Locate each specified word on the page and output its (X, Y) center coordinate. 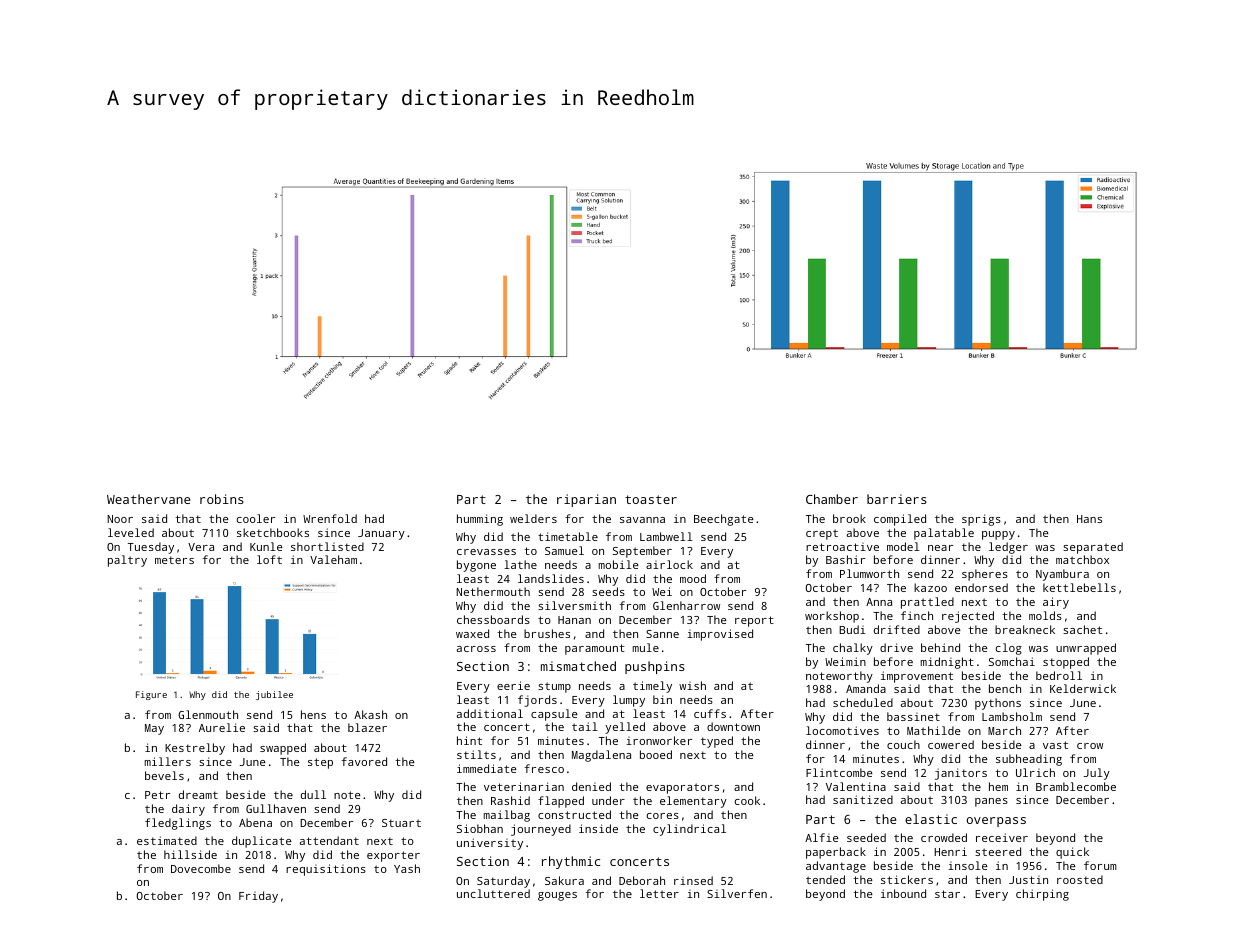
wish (692, 685)
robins (222, 499)
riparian (586, 500)
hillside (190, 854)
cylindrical (689, 830)
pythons (998, 704)
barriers (897, 499)
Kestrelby (195, 749)
